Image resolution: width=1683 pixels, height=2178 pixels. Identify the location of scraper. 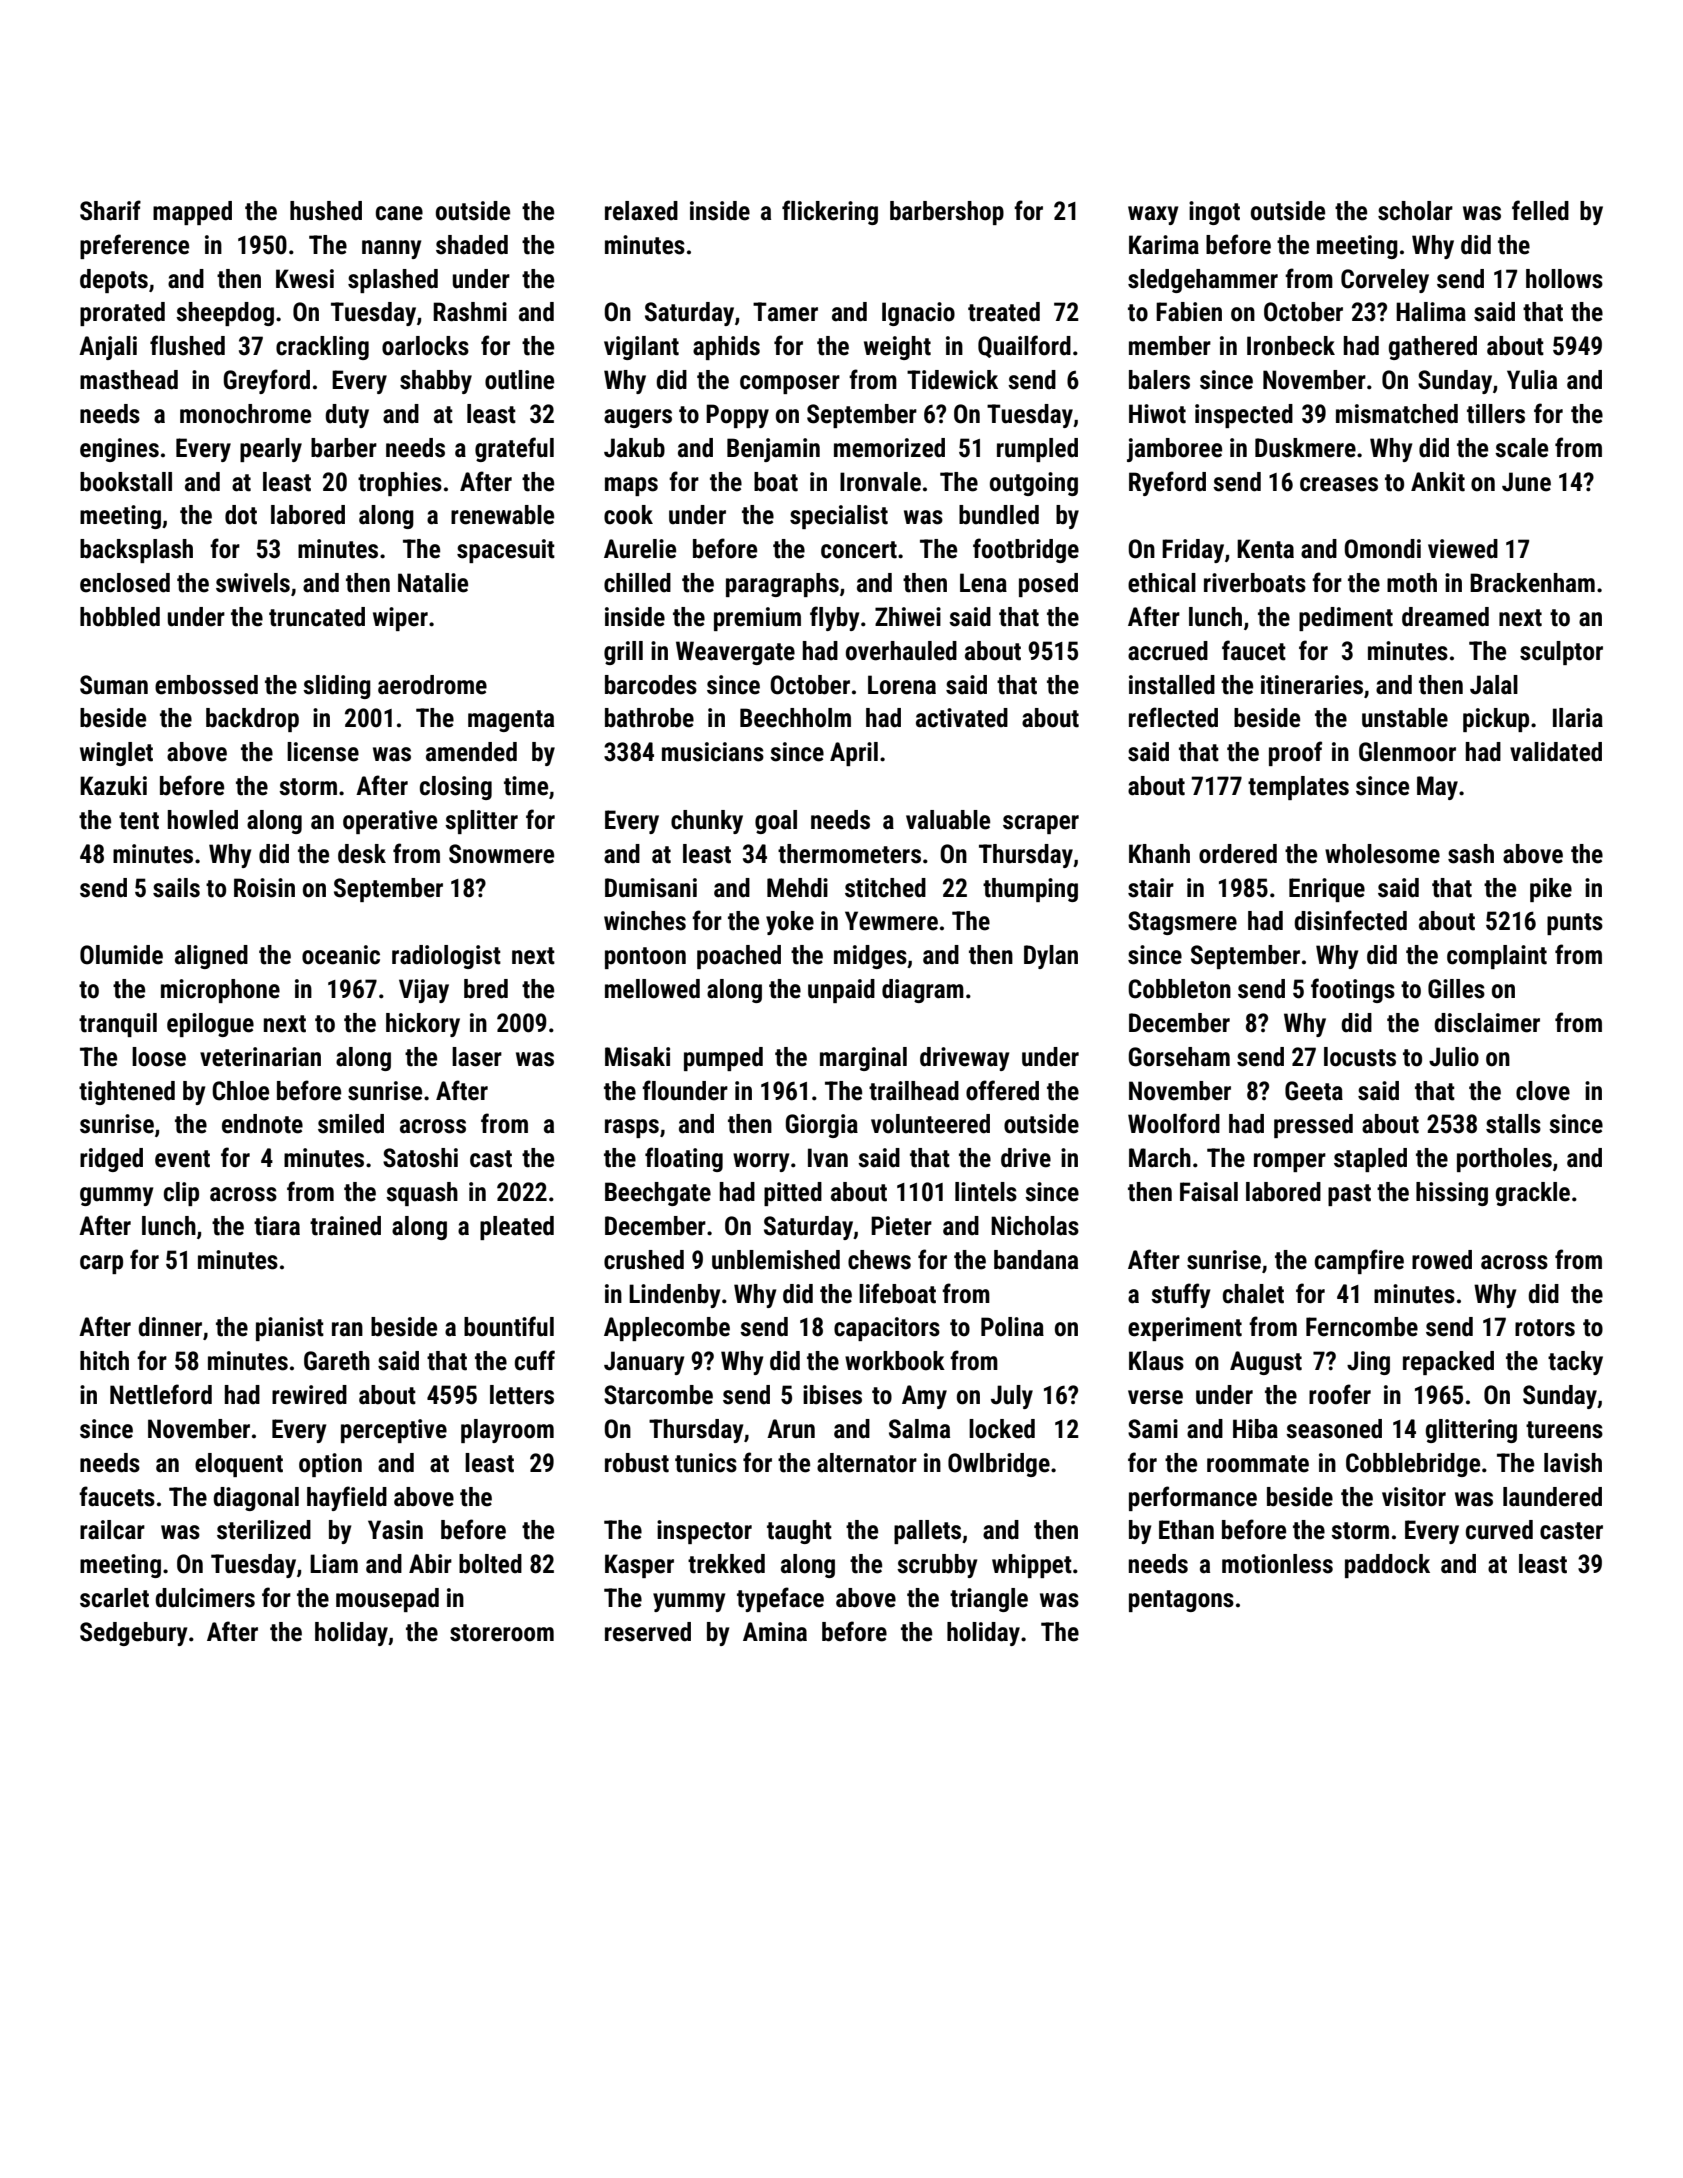
(1041, 824).
